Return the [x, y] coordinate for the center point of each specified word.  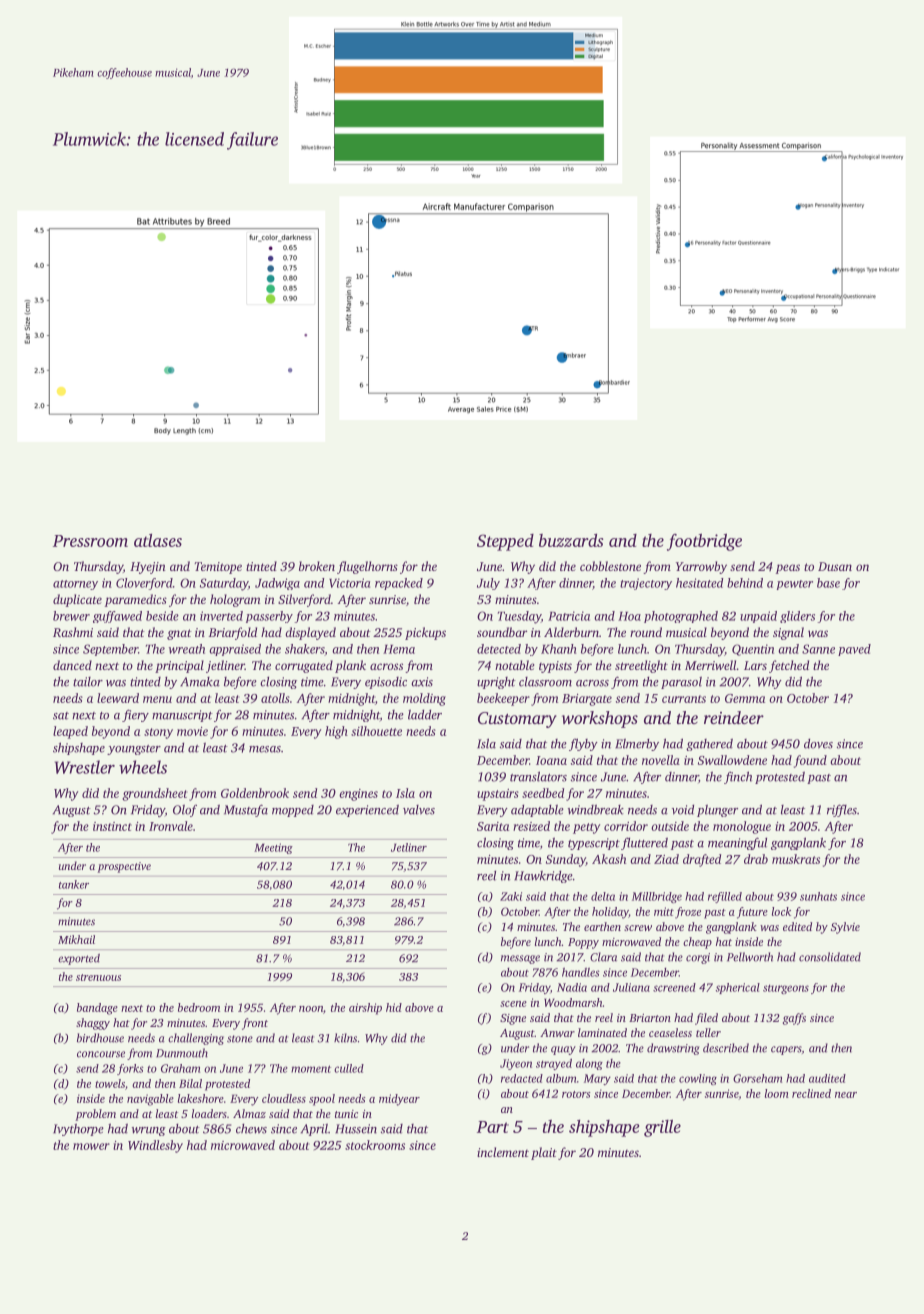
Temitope [218, 568]
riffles [842, 810]
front [255, 1024]
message [520, 959]
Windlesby [155, 1146]
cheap [697, 943]
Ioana [551, 760]
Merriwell [711, 665]
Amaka [200, 682]
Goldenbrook [255, 793]
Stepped [505, 542]
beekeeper [503, 699]
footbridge [704, 542]
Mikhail [76, 939]
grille [662, 1128]
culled [349, 1068]
